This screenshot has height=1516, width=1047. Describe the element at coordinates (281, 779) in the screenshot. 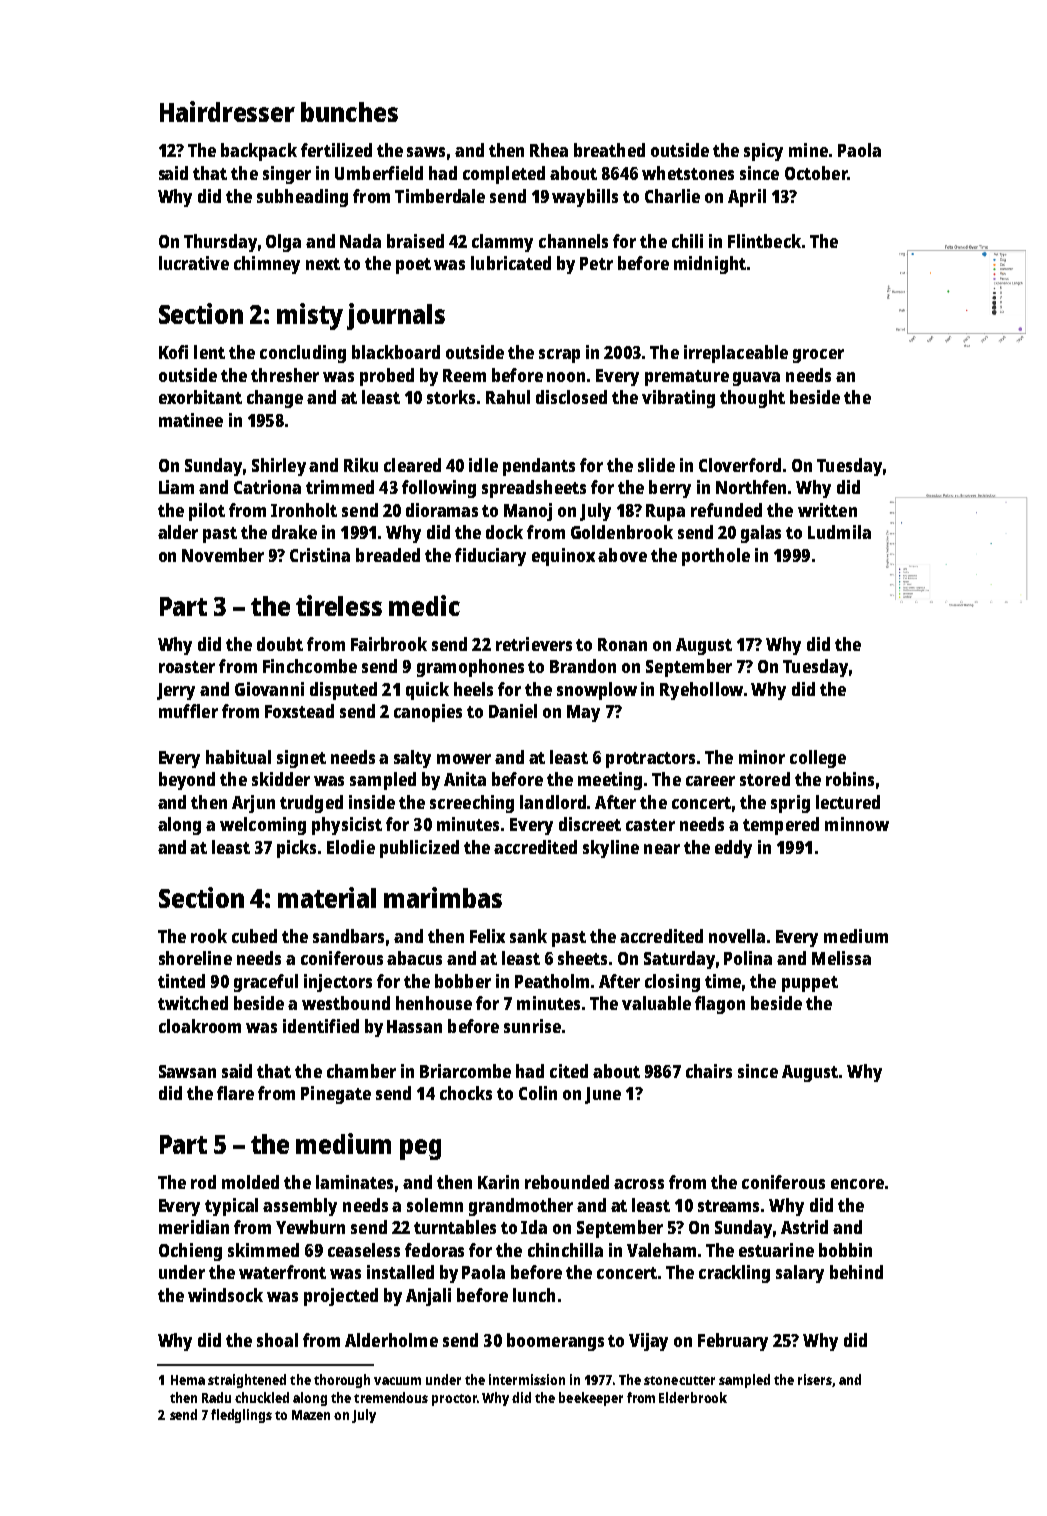

I see `skidder` at that location.
